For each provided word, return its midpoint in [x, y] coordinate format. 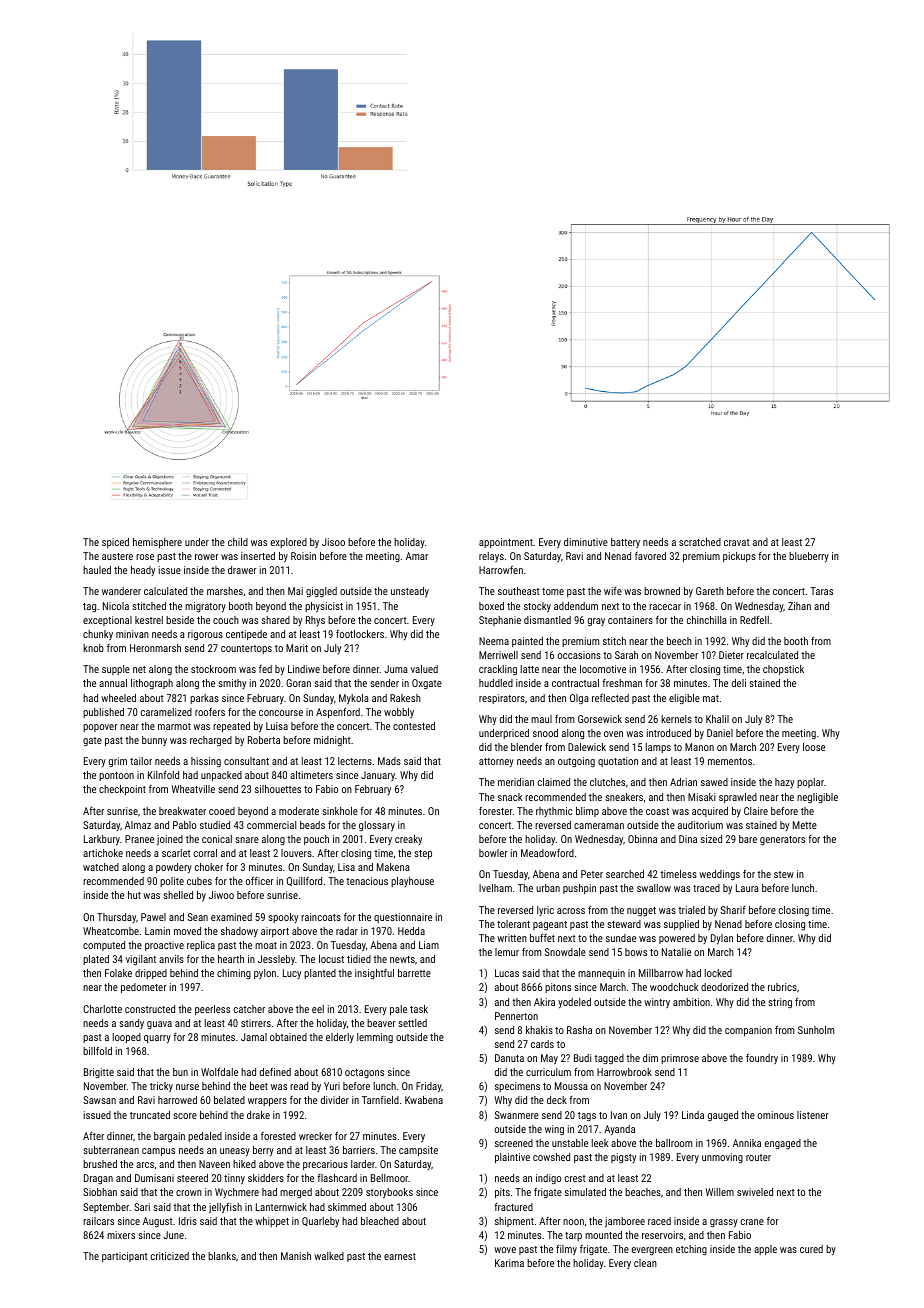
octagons [364, 1073]
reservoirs [662, 1235]
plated [96, 960]
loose [814, 747]
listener [813, 1115]
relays [491, 557]
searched [625, 874]
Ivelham [495, 888]
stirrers [256, 1023]
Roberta [264, 740]
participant [124, 1257]
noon [573, 1222]
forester [496, 811]
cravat [736, 542]
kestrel [149, 620]
